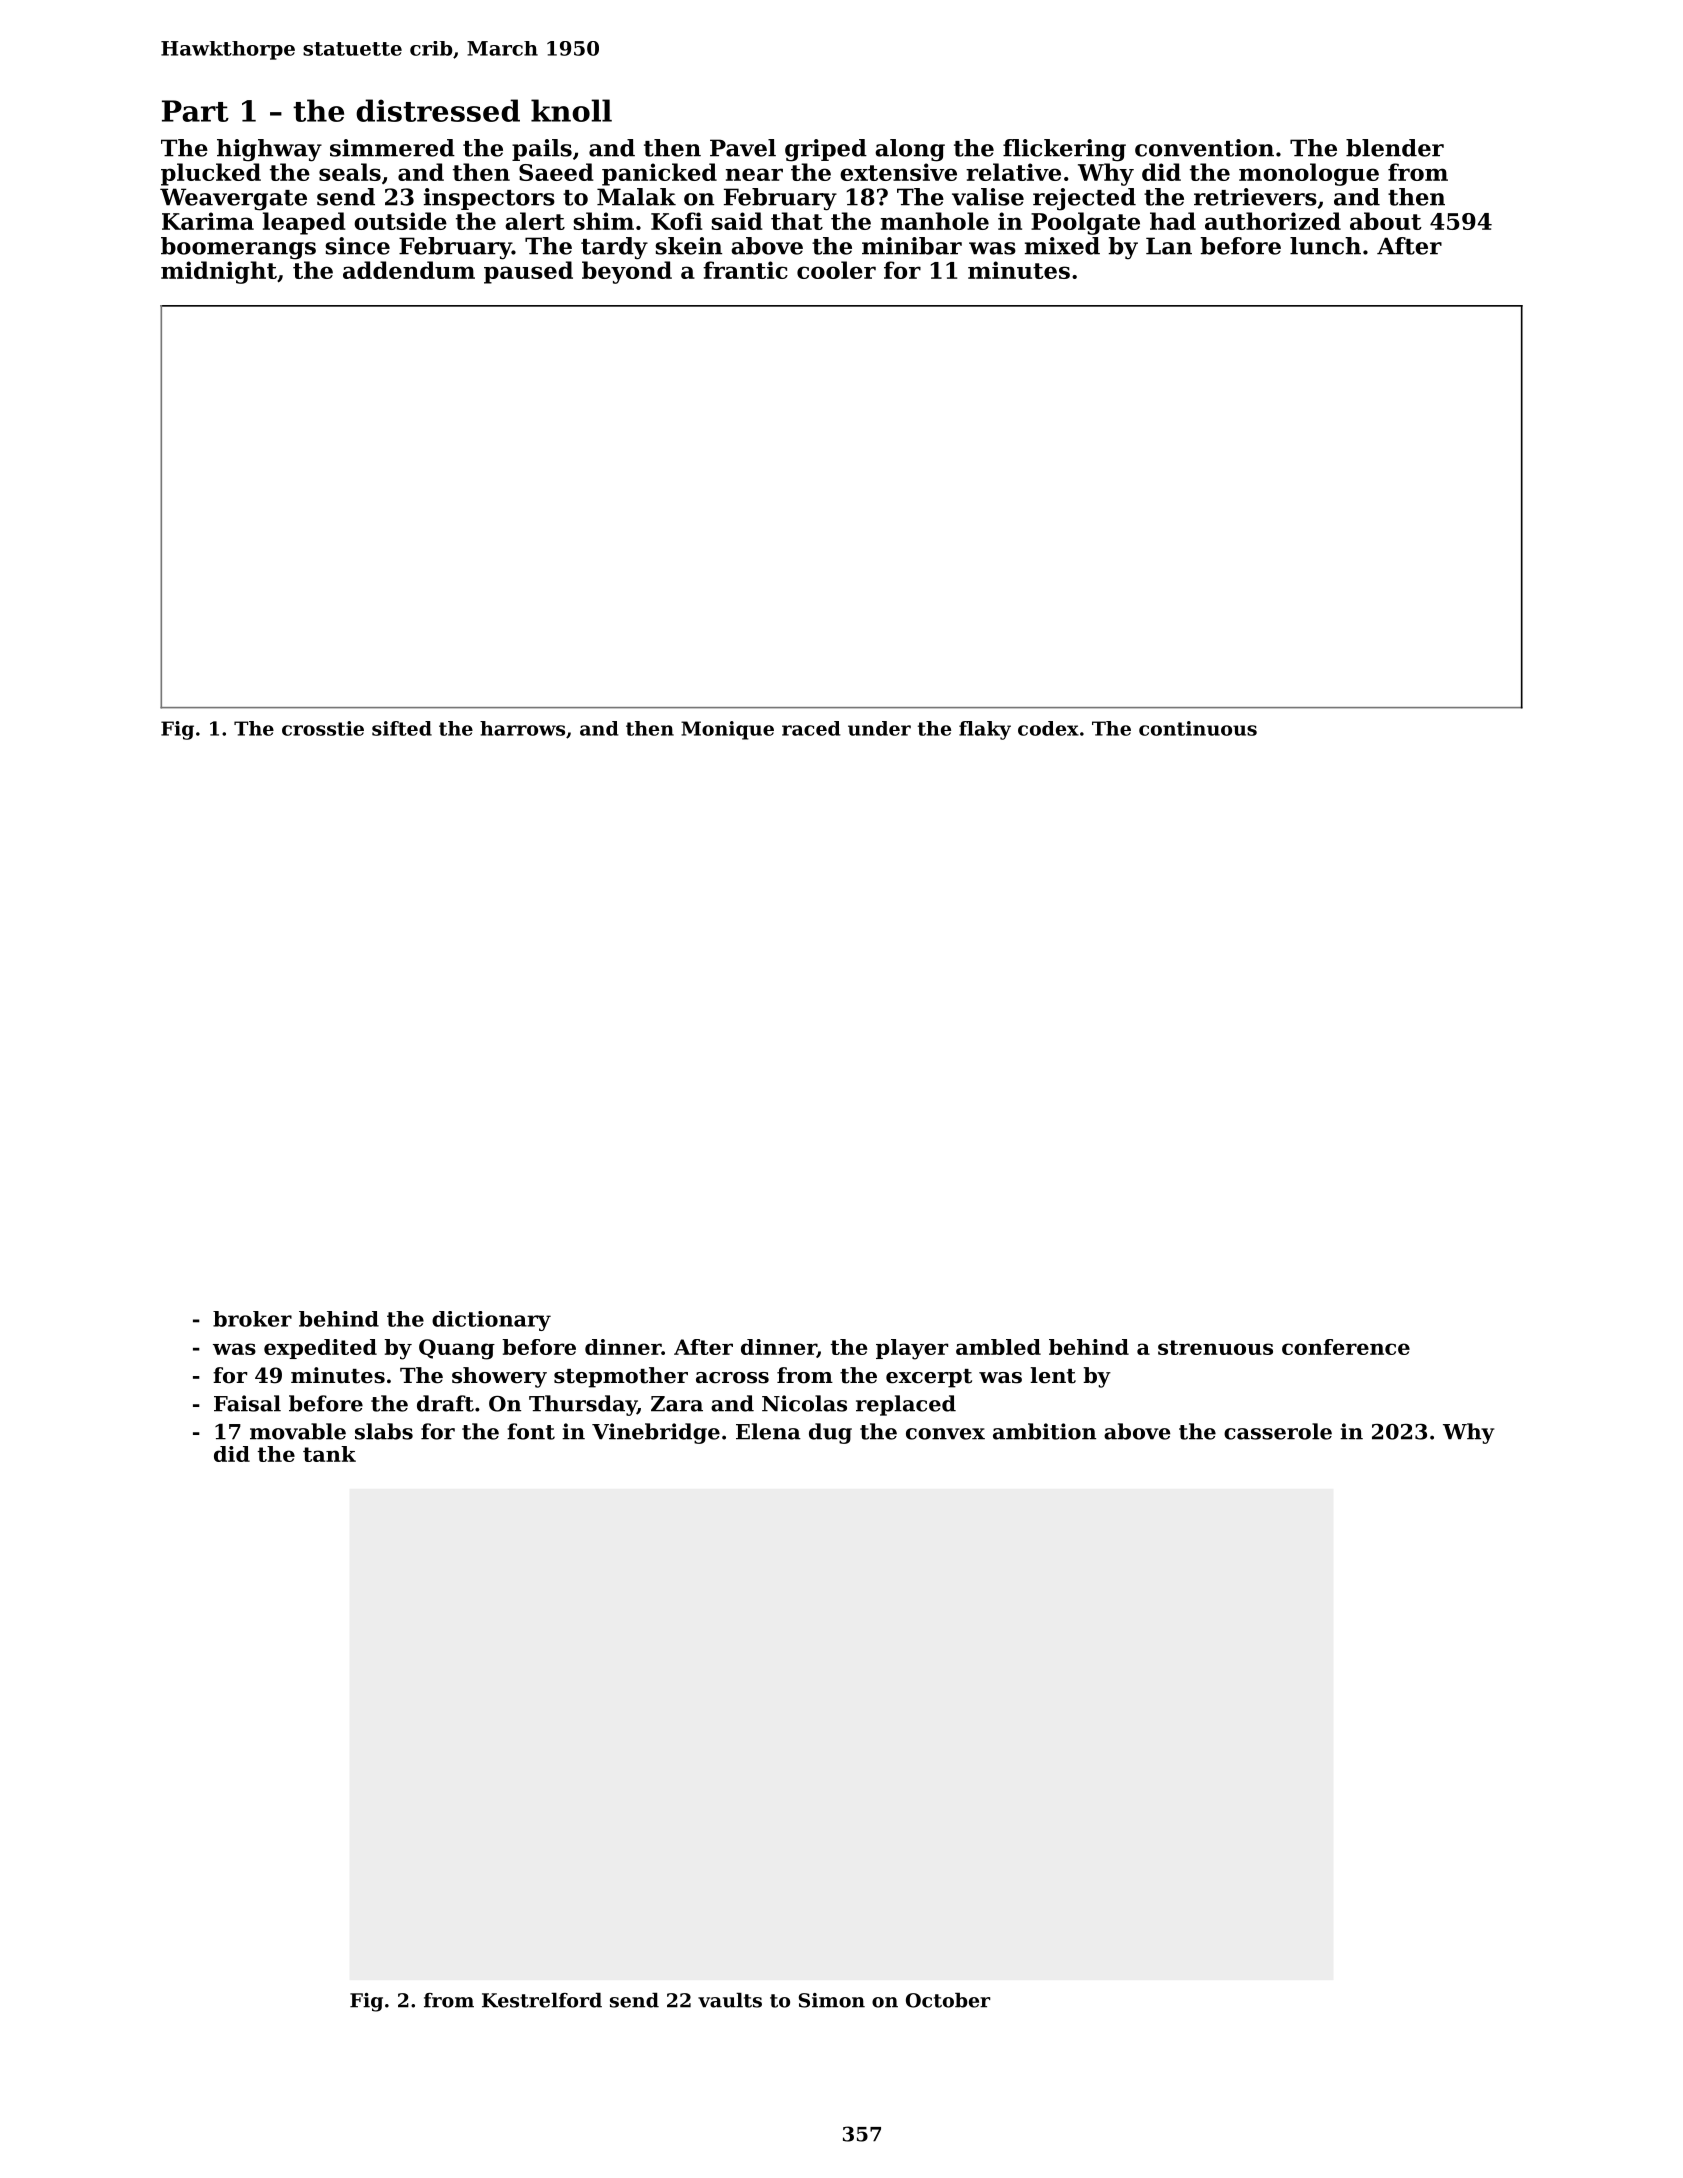  What do you see at coordinates (1346, 1347) in the screenshot?
I see `conference` at bounding box center [1346, 1347].
